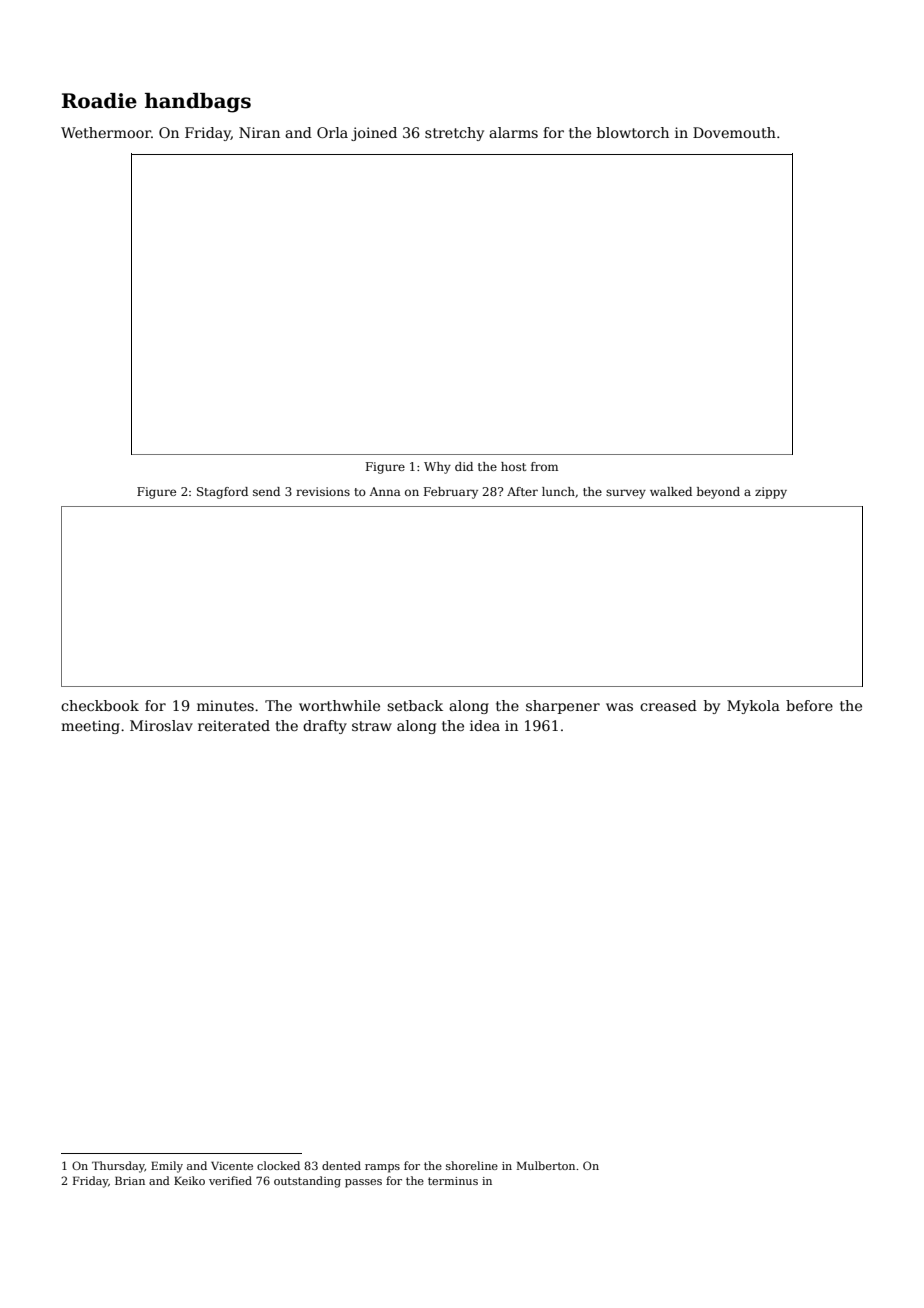 Image resolution: width=924 pixels, height=1308 pixels. Describe the element at coordinates (454, 134) in the image. I see `stretchy` at that location.
